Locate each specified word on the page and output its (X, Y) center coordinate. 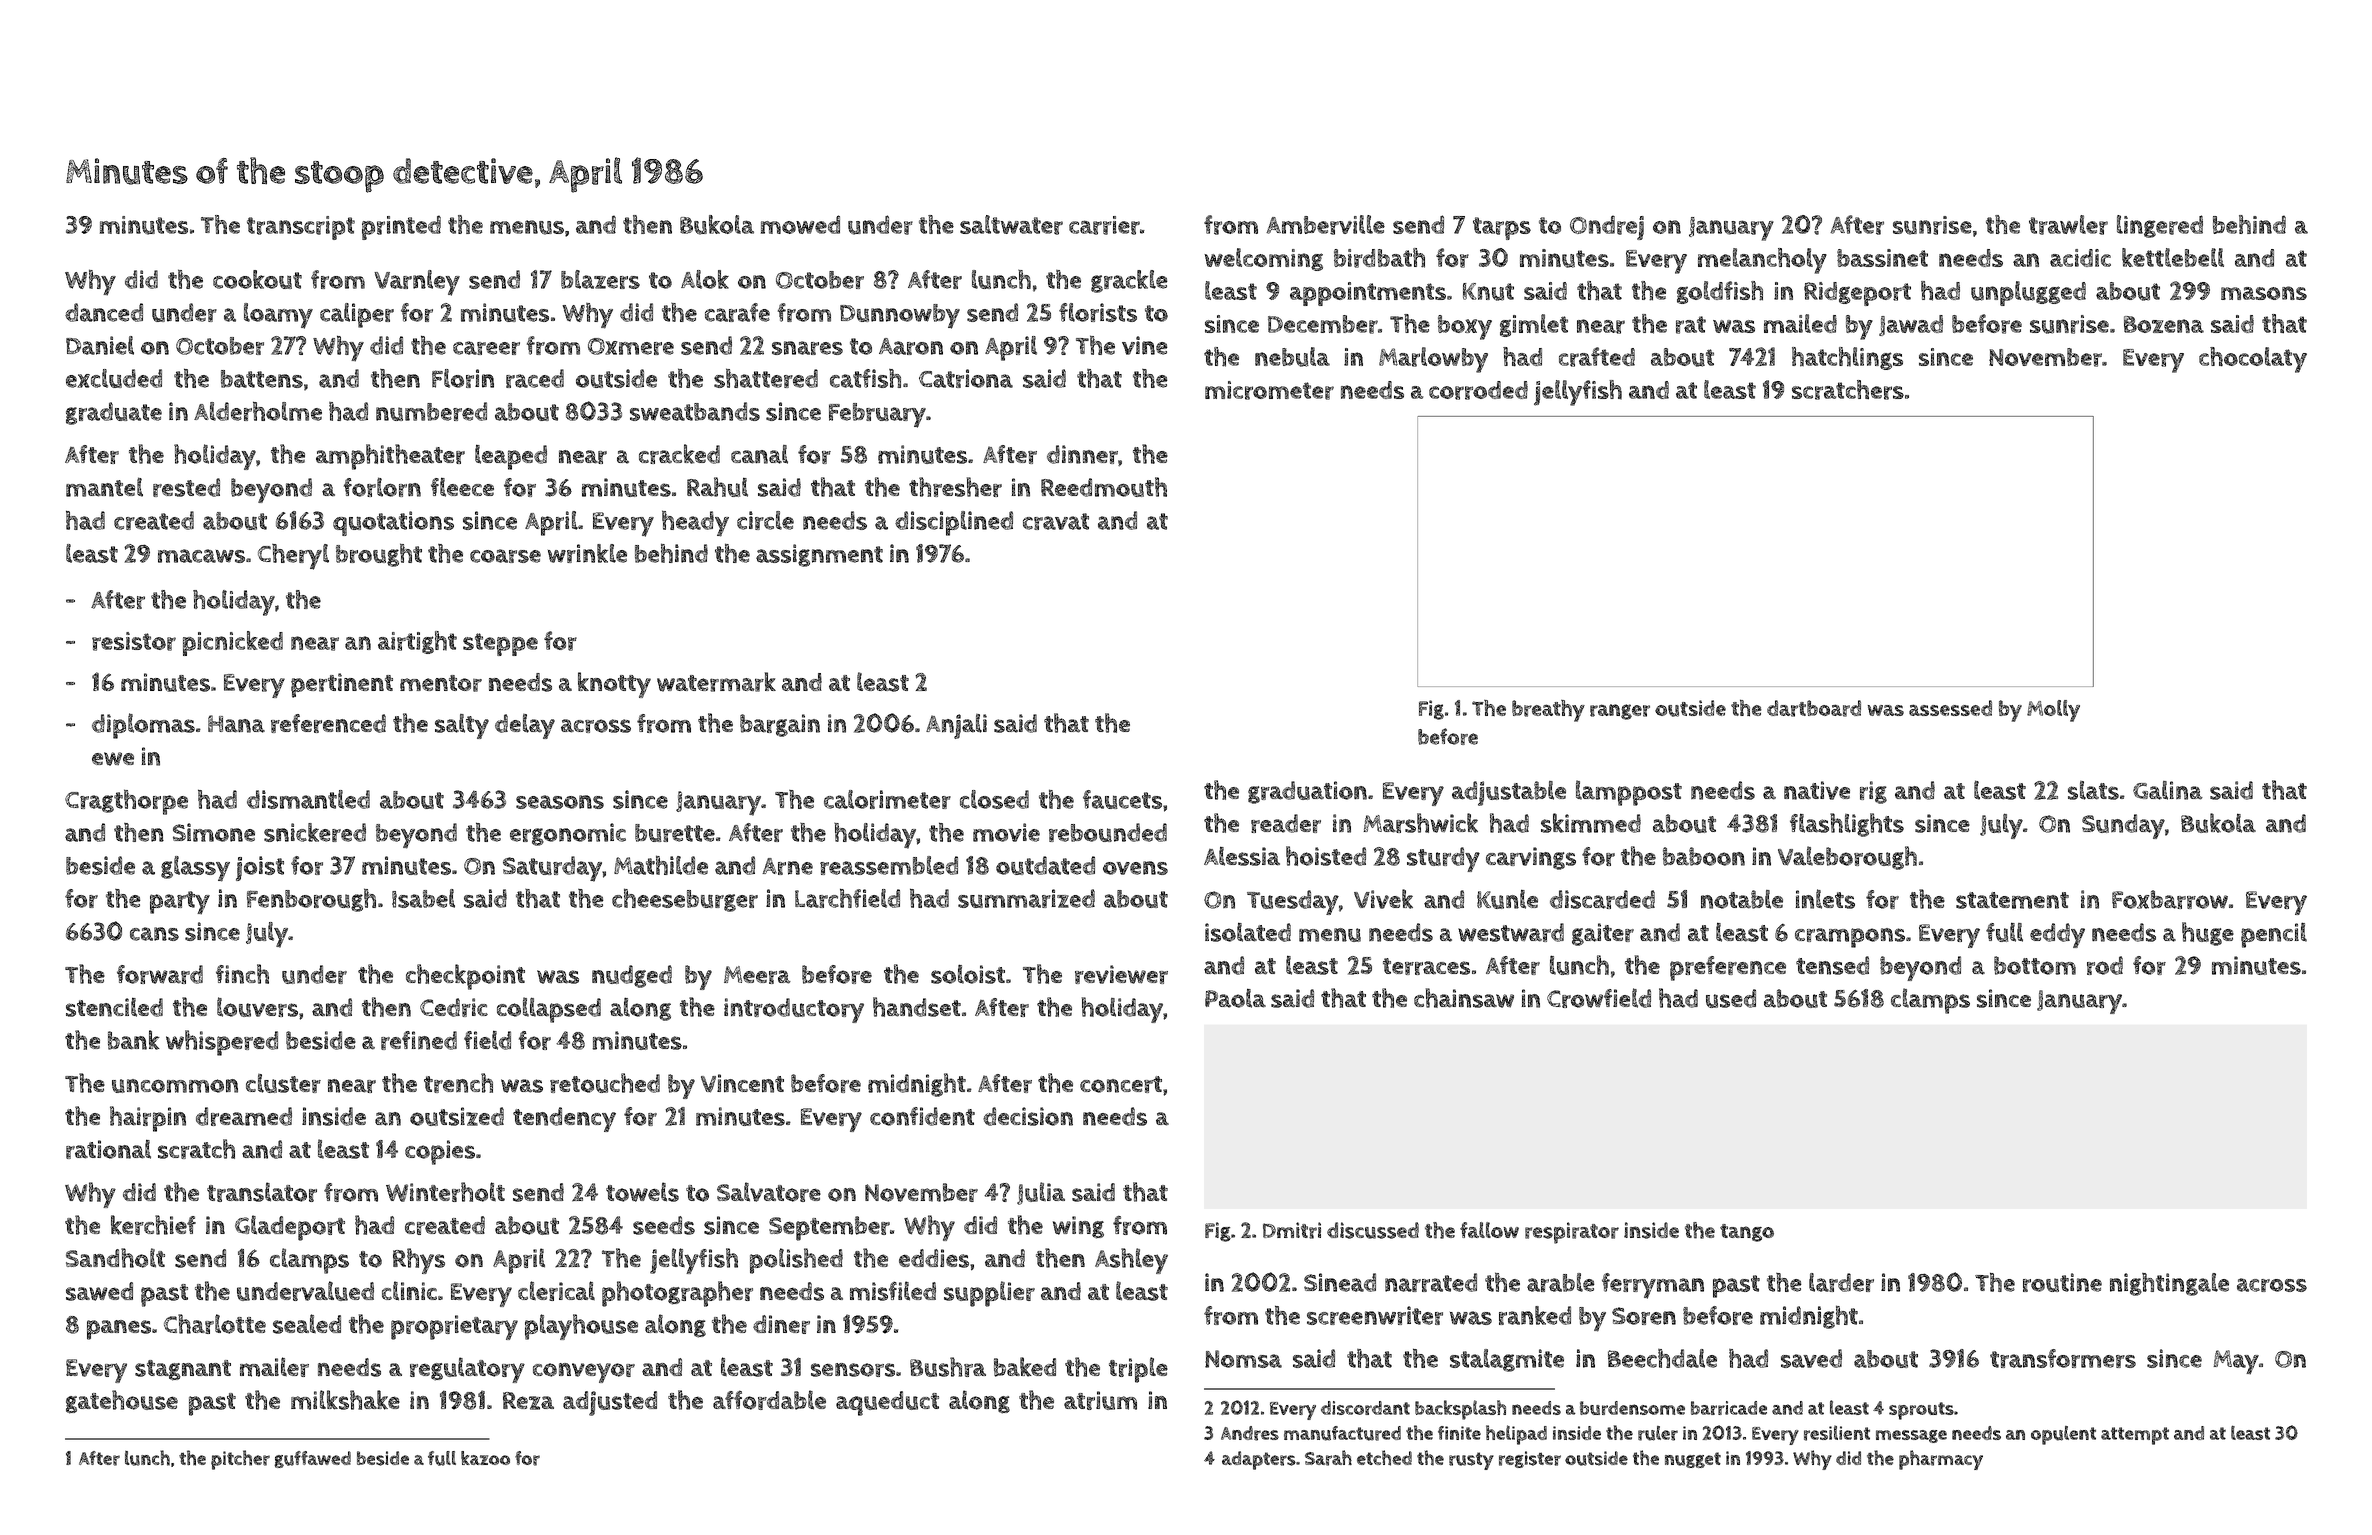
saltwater (1011, 225)
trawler (2068, 225)
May (2236, 1362)
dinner (1082, 454)
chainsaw (1464, 998)
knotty (614, 685)
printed (401, 227)
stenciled (114, 1007)
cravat (1056, 521)
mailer (274, 1367)
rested (186, 487)
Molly (2053, 711)
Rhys (419, 1261)
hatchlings (1847, 358)
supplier (989, 1294)
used (1731, 998)
